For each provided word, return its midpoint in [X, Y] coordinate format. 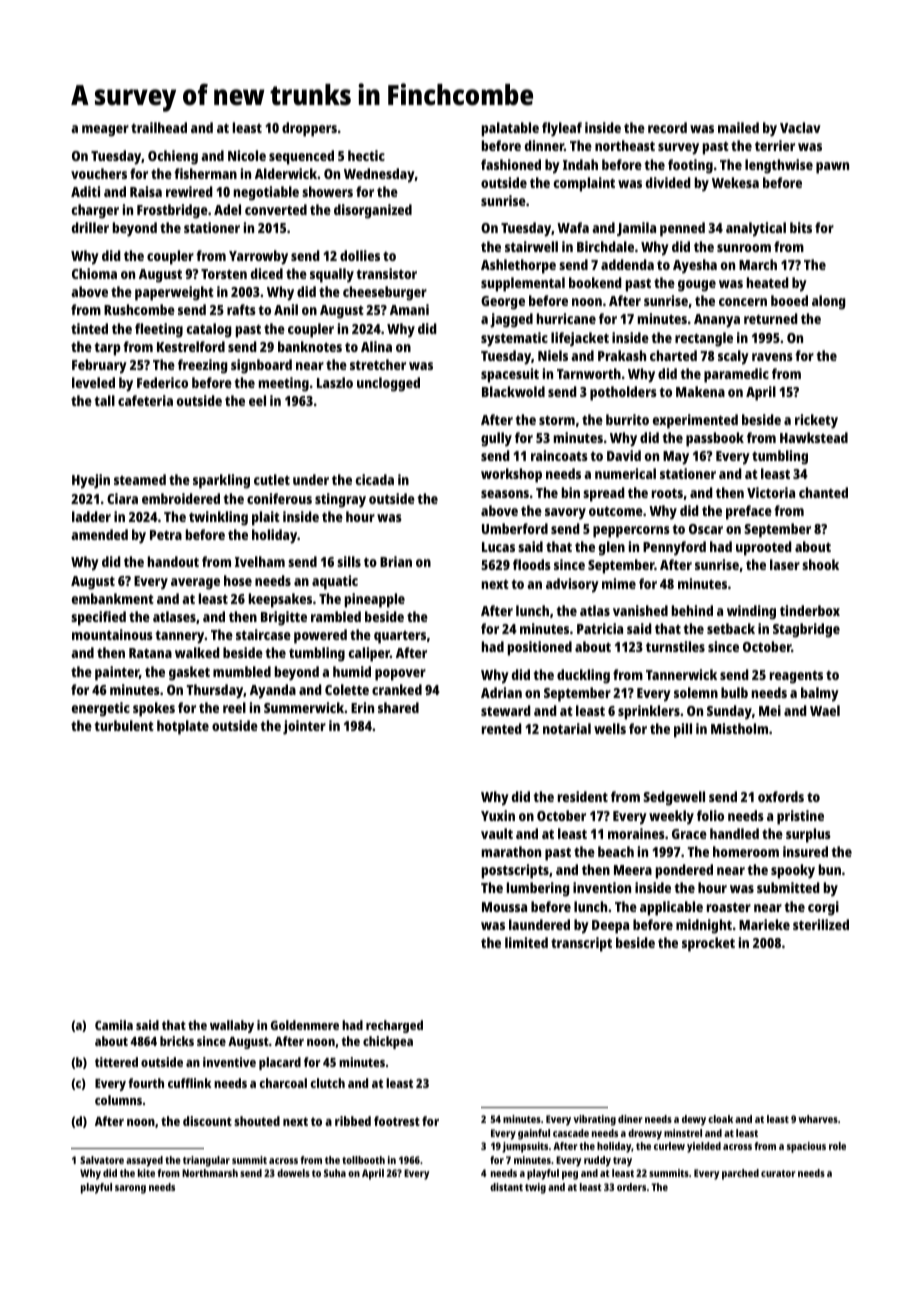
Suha [335, 1173]
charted [673, 355]
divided [668, 182]
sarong [130, 1189]
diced [267, 273]
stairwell [531, 246]
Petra [166, 535]
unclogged [388, 384]
